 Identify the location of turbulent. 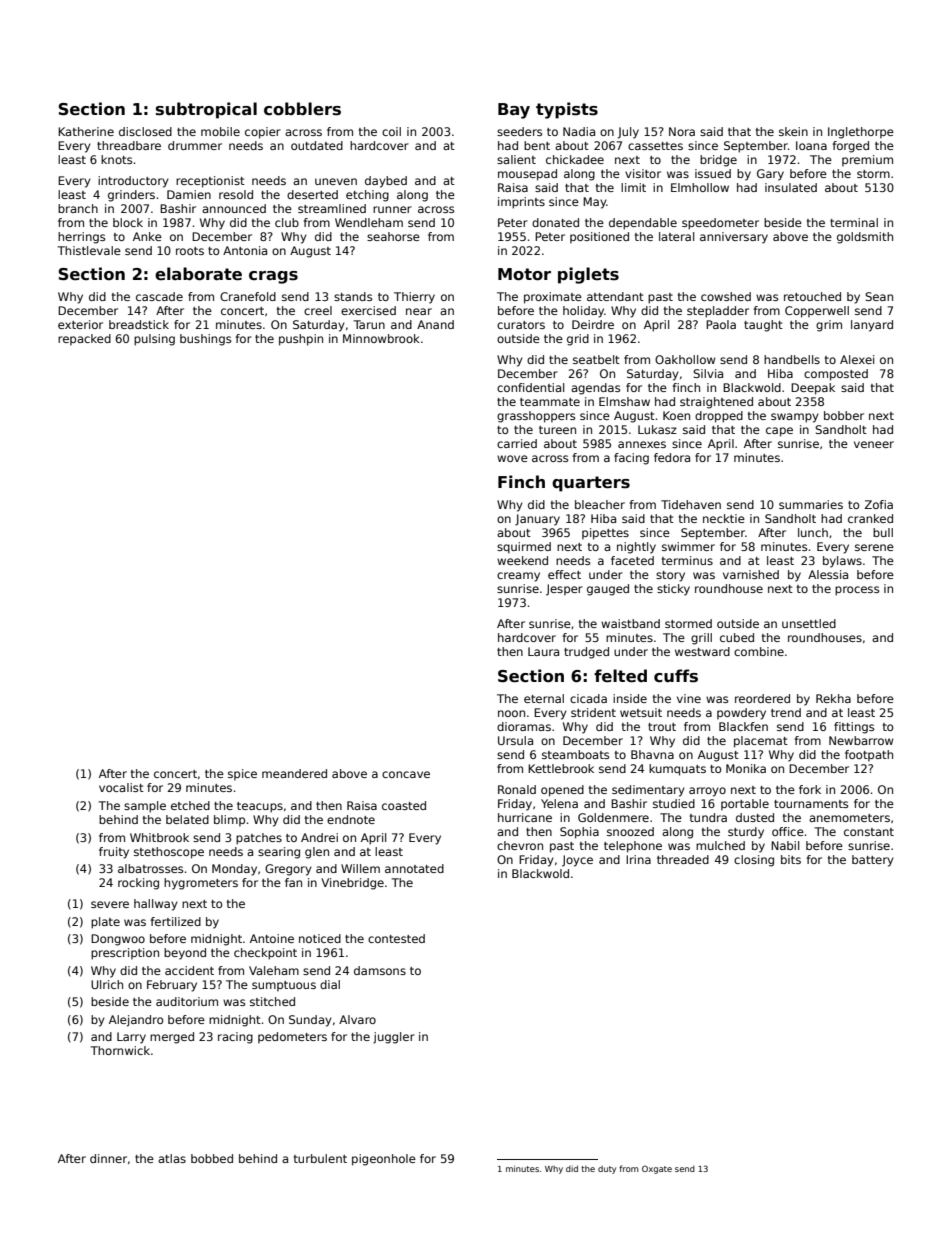
(320, 1158).
